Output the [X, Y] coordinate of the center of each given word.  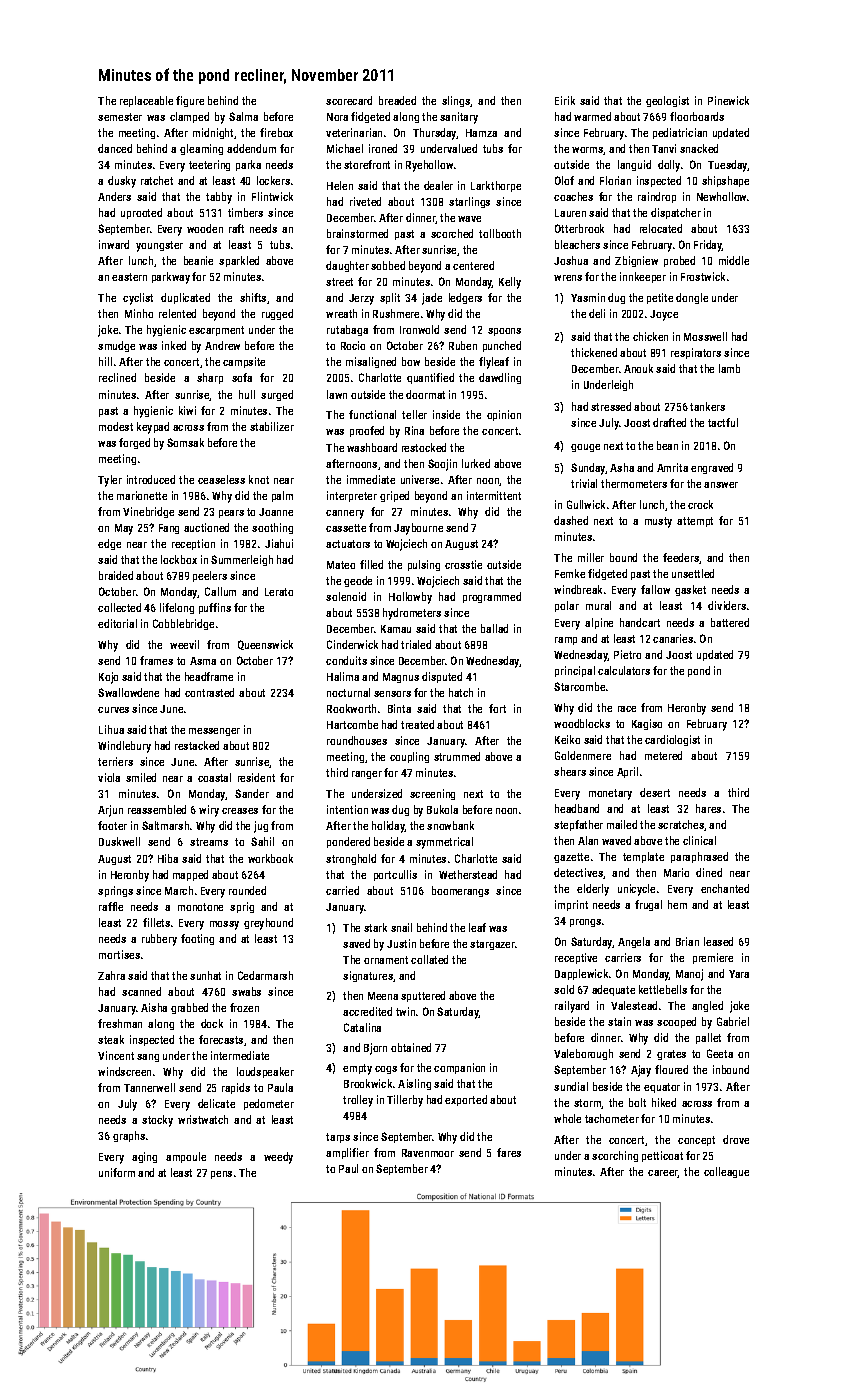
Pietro [627, 654]
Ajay [641, 1071]
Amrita [672, 467]
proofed [367, 431]
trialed [416, 644]
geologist [667, 101]
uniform [117, 1172]
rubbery [159, 940]
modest [116, 426]
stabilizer [272, 426]
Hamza [481, 133]
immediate [371, 479]
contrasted [209, 692]
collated [429, 959]
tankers [707, 406]
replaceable [146, 101]
